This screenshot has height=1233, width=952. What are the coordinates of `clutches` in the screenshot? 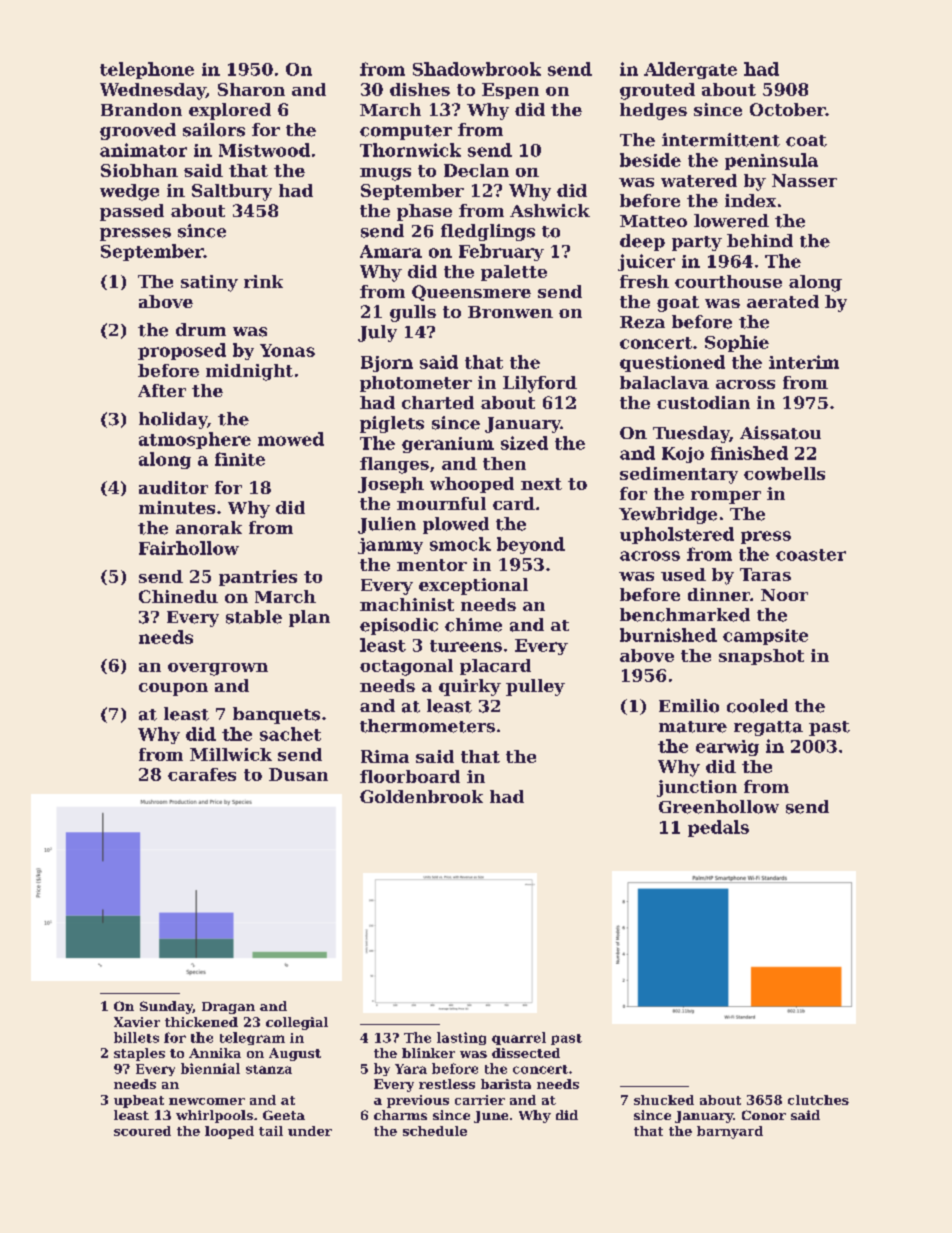 It's located at (818, 1100).
